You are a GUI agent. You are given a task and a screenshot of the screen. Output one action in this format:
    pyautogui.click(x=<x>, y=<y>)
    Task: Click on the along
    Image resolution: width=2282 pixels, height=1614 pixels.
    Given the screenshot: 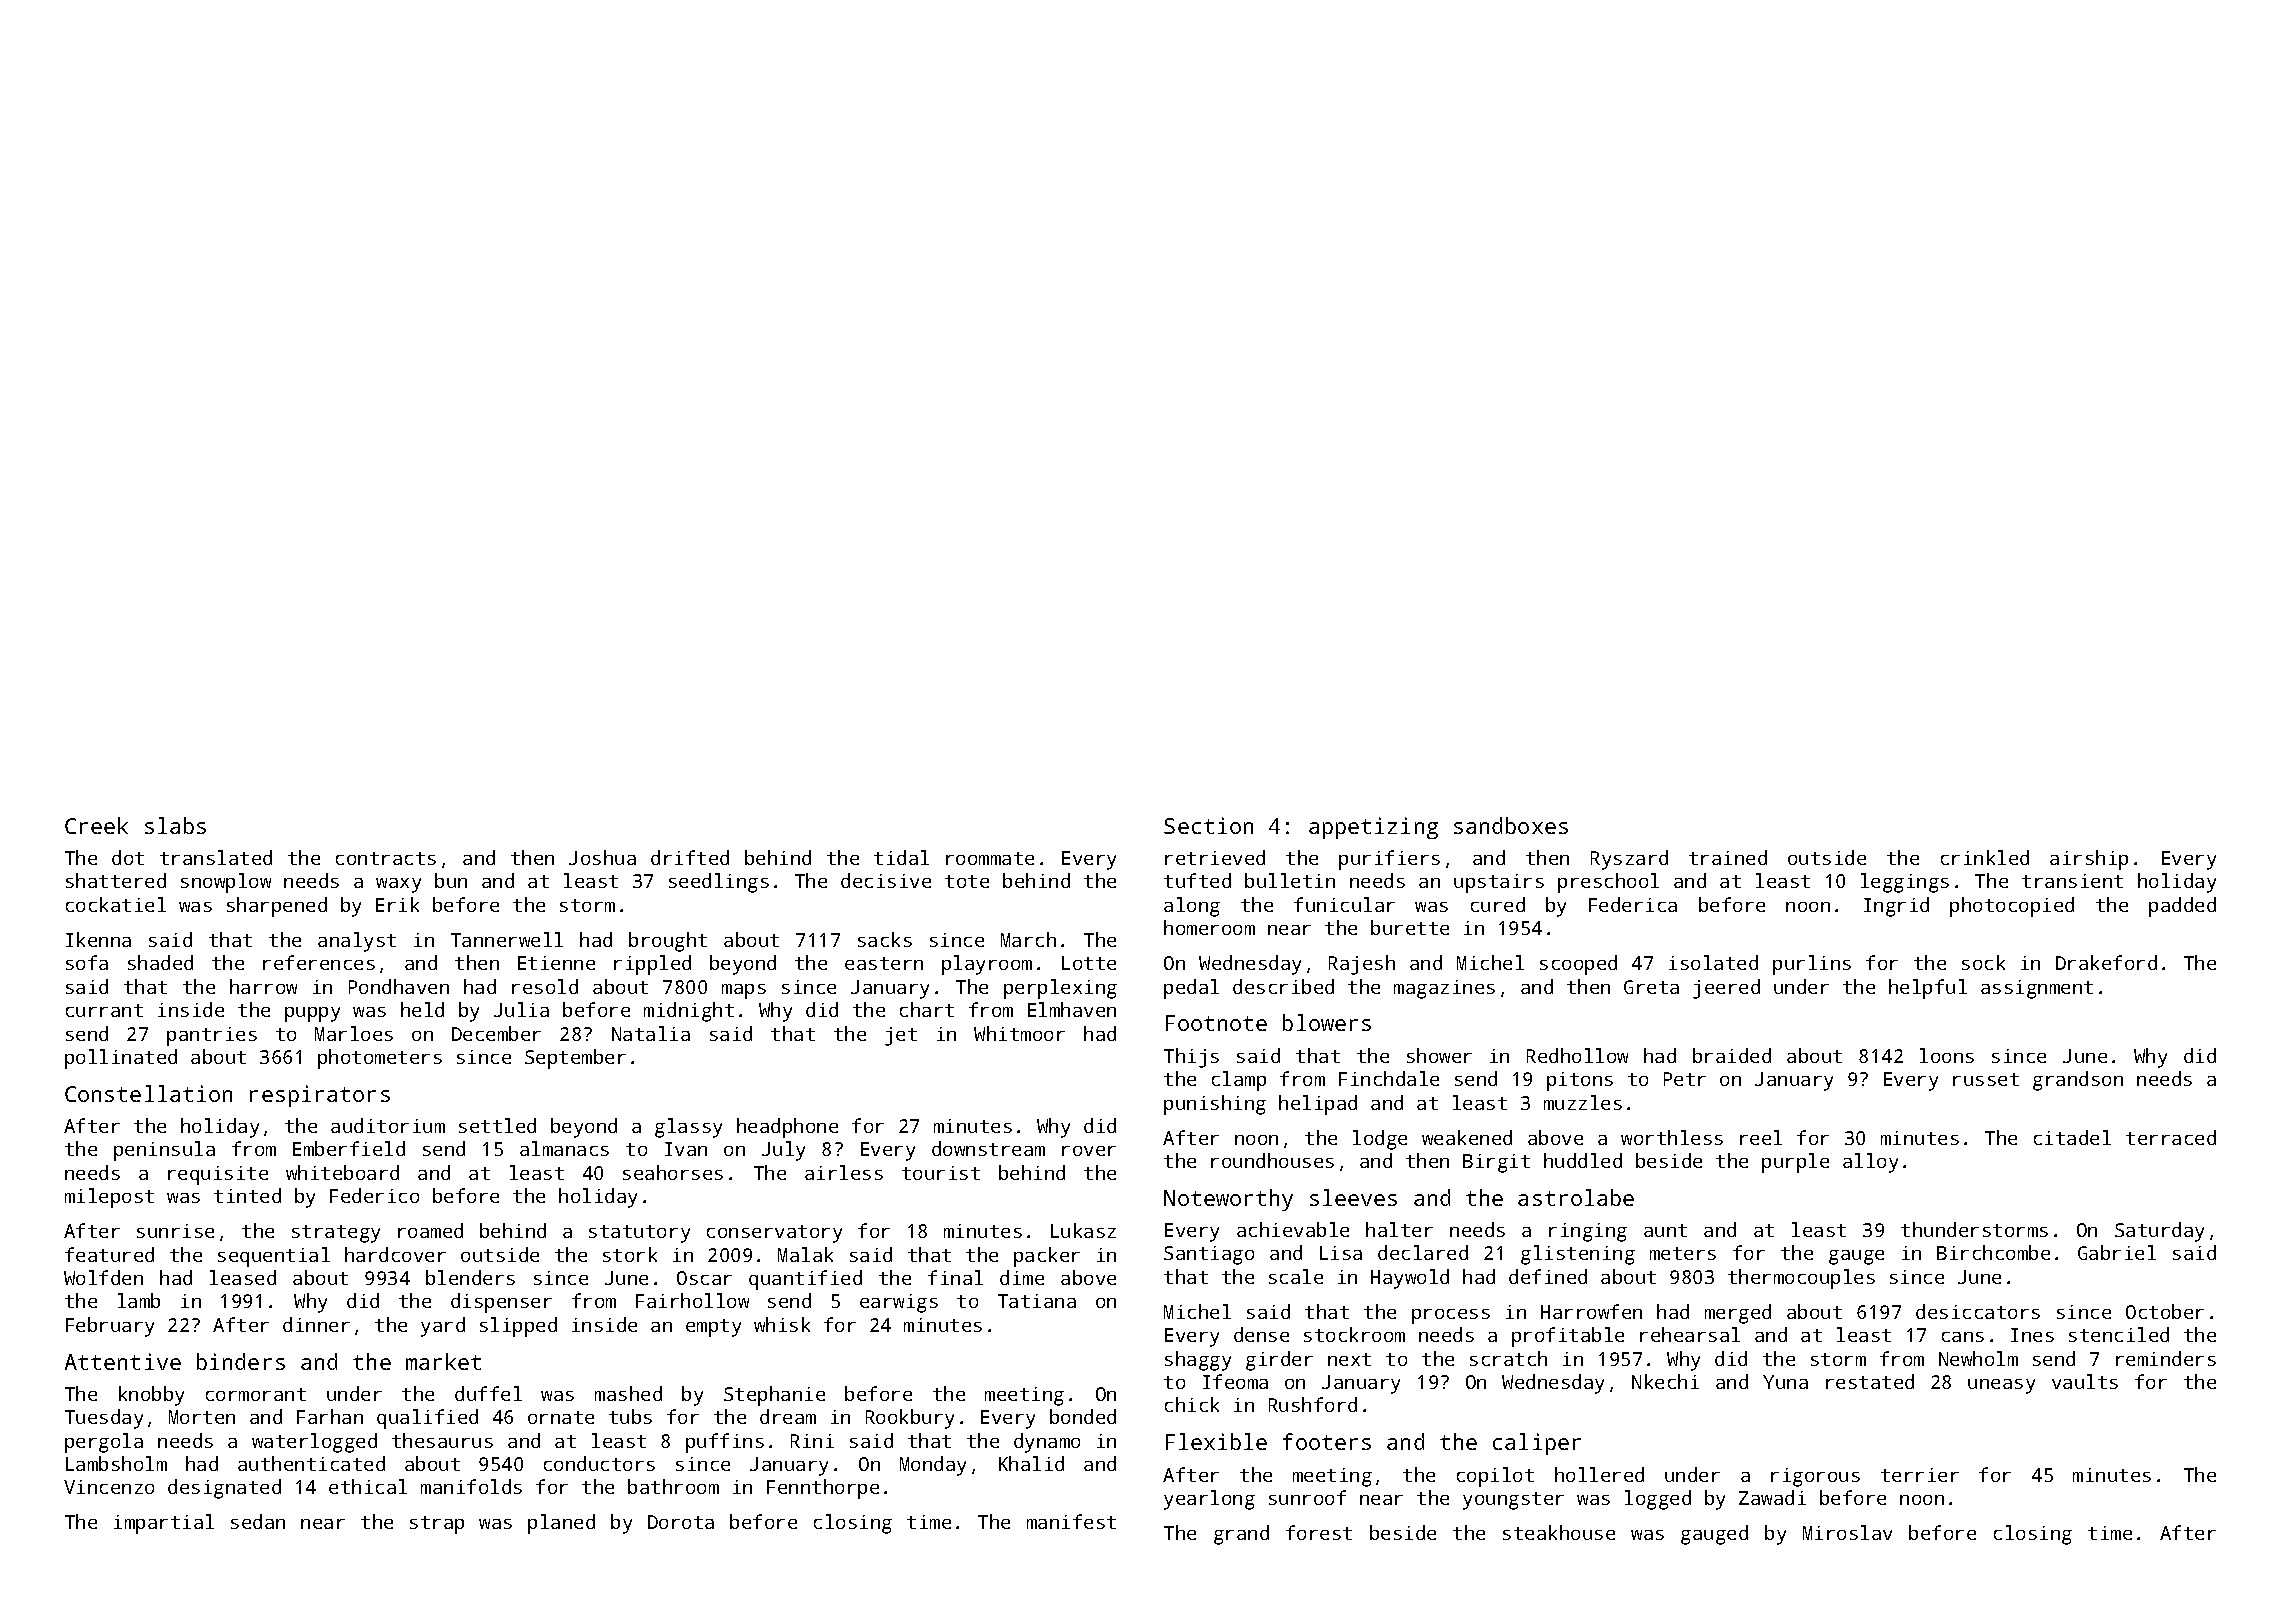 What is the action you would take?
    pyautogui.click(x=1192, y=907)
